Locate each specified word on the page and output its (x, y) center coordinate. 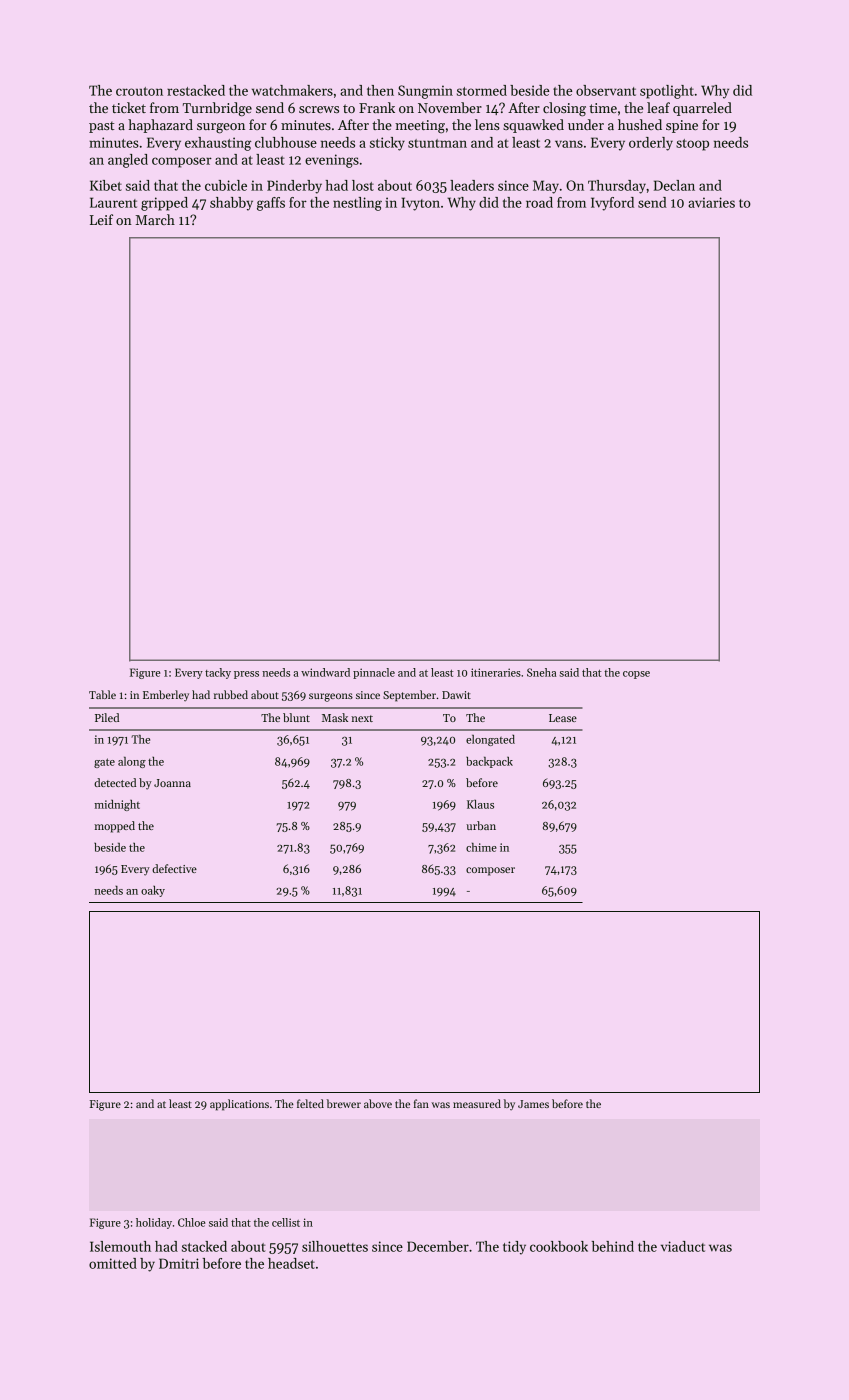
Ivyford (612, 204)
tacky (218, 673)
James (533, 1104)
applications (239, 1105)
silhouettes (335, 1246)
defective (174, 868)
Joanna (172, 783)
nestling (357, 204)
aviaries (711, 202)
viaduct (683, 1246)
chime (481, 847)
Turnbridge (217, 109)
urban (481, 825)
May (546, 187)
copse (636, 675)
